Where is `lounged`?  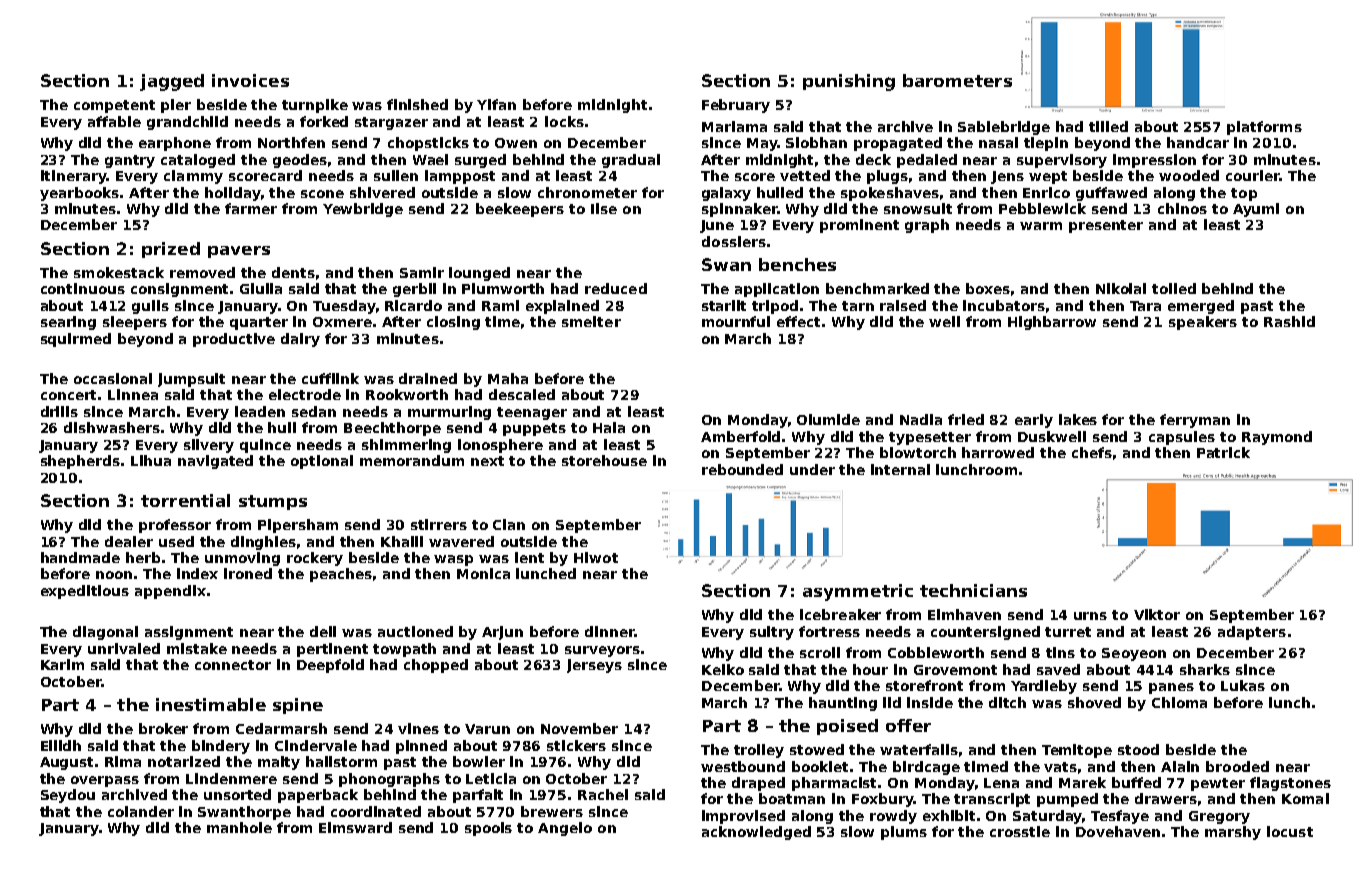
lounged is located at coordinates (479, 274).
